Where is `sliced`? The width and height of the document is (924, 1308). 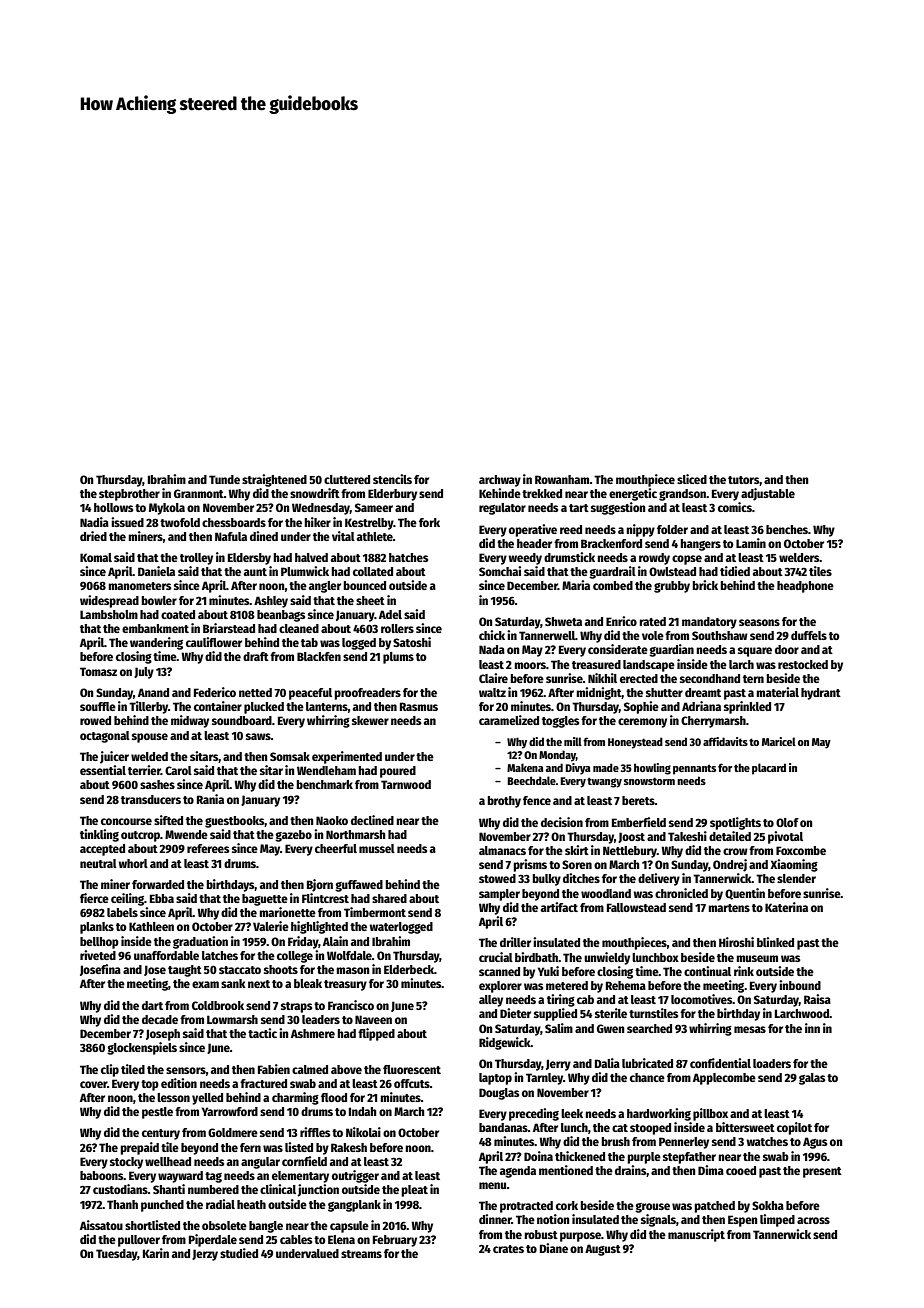
sliced is located at coordinates (692, 479).
